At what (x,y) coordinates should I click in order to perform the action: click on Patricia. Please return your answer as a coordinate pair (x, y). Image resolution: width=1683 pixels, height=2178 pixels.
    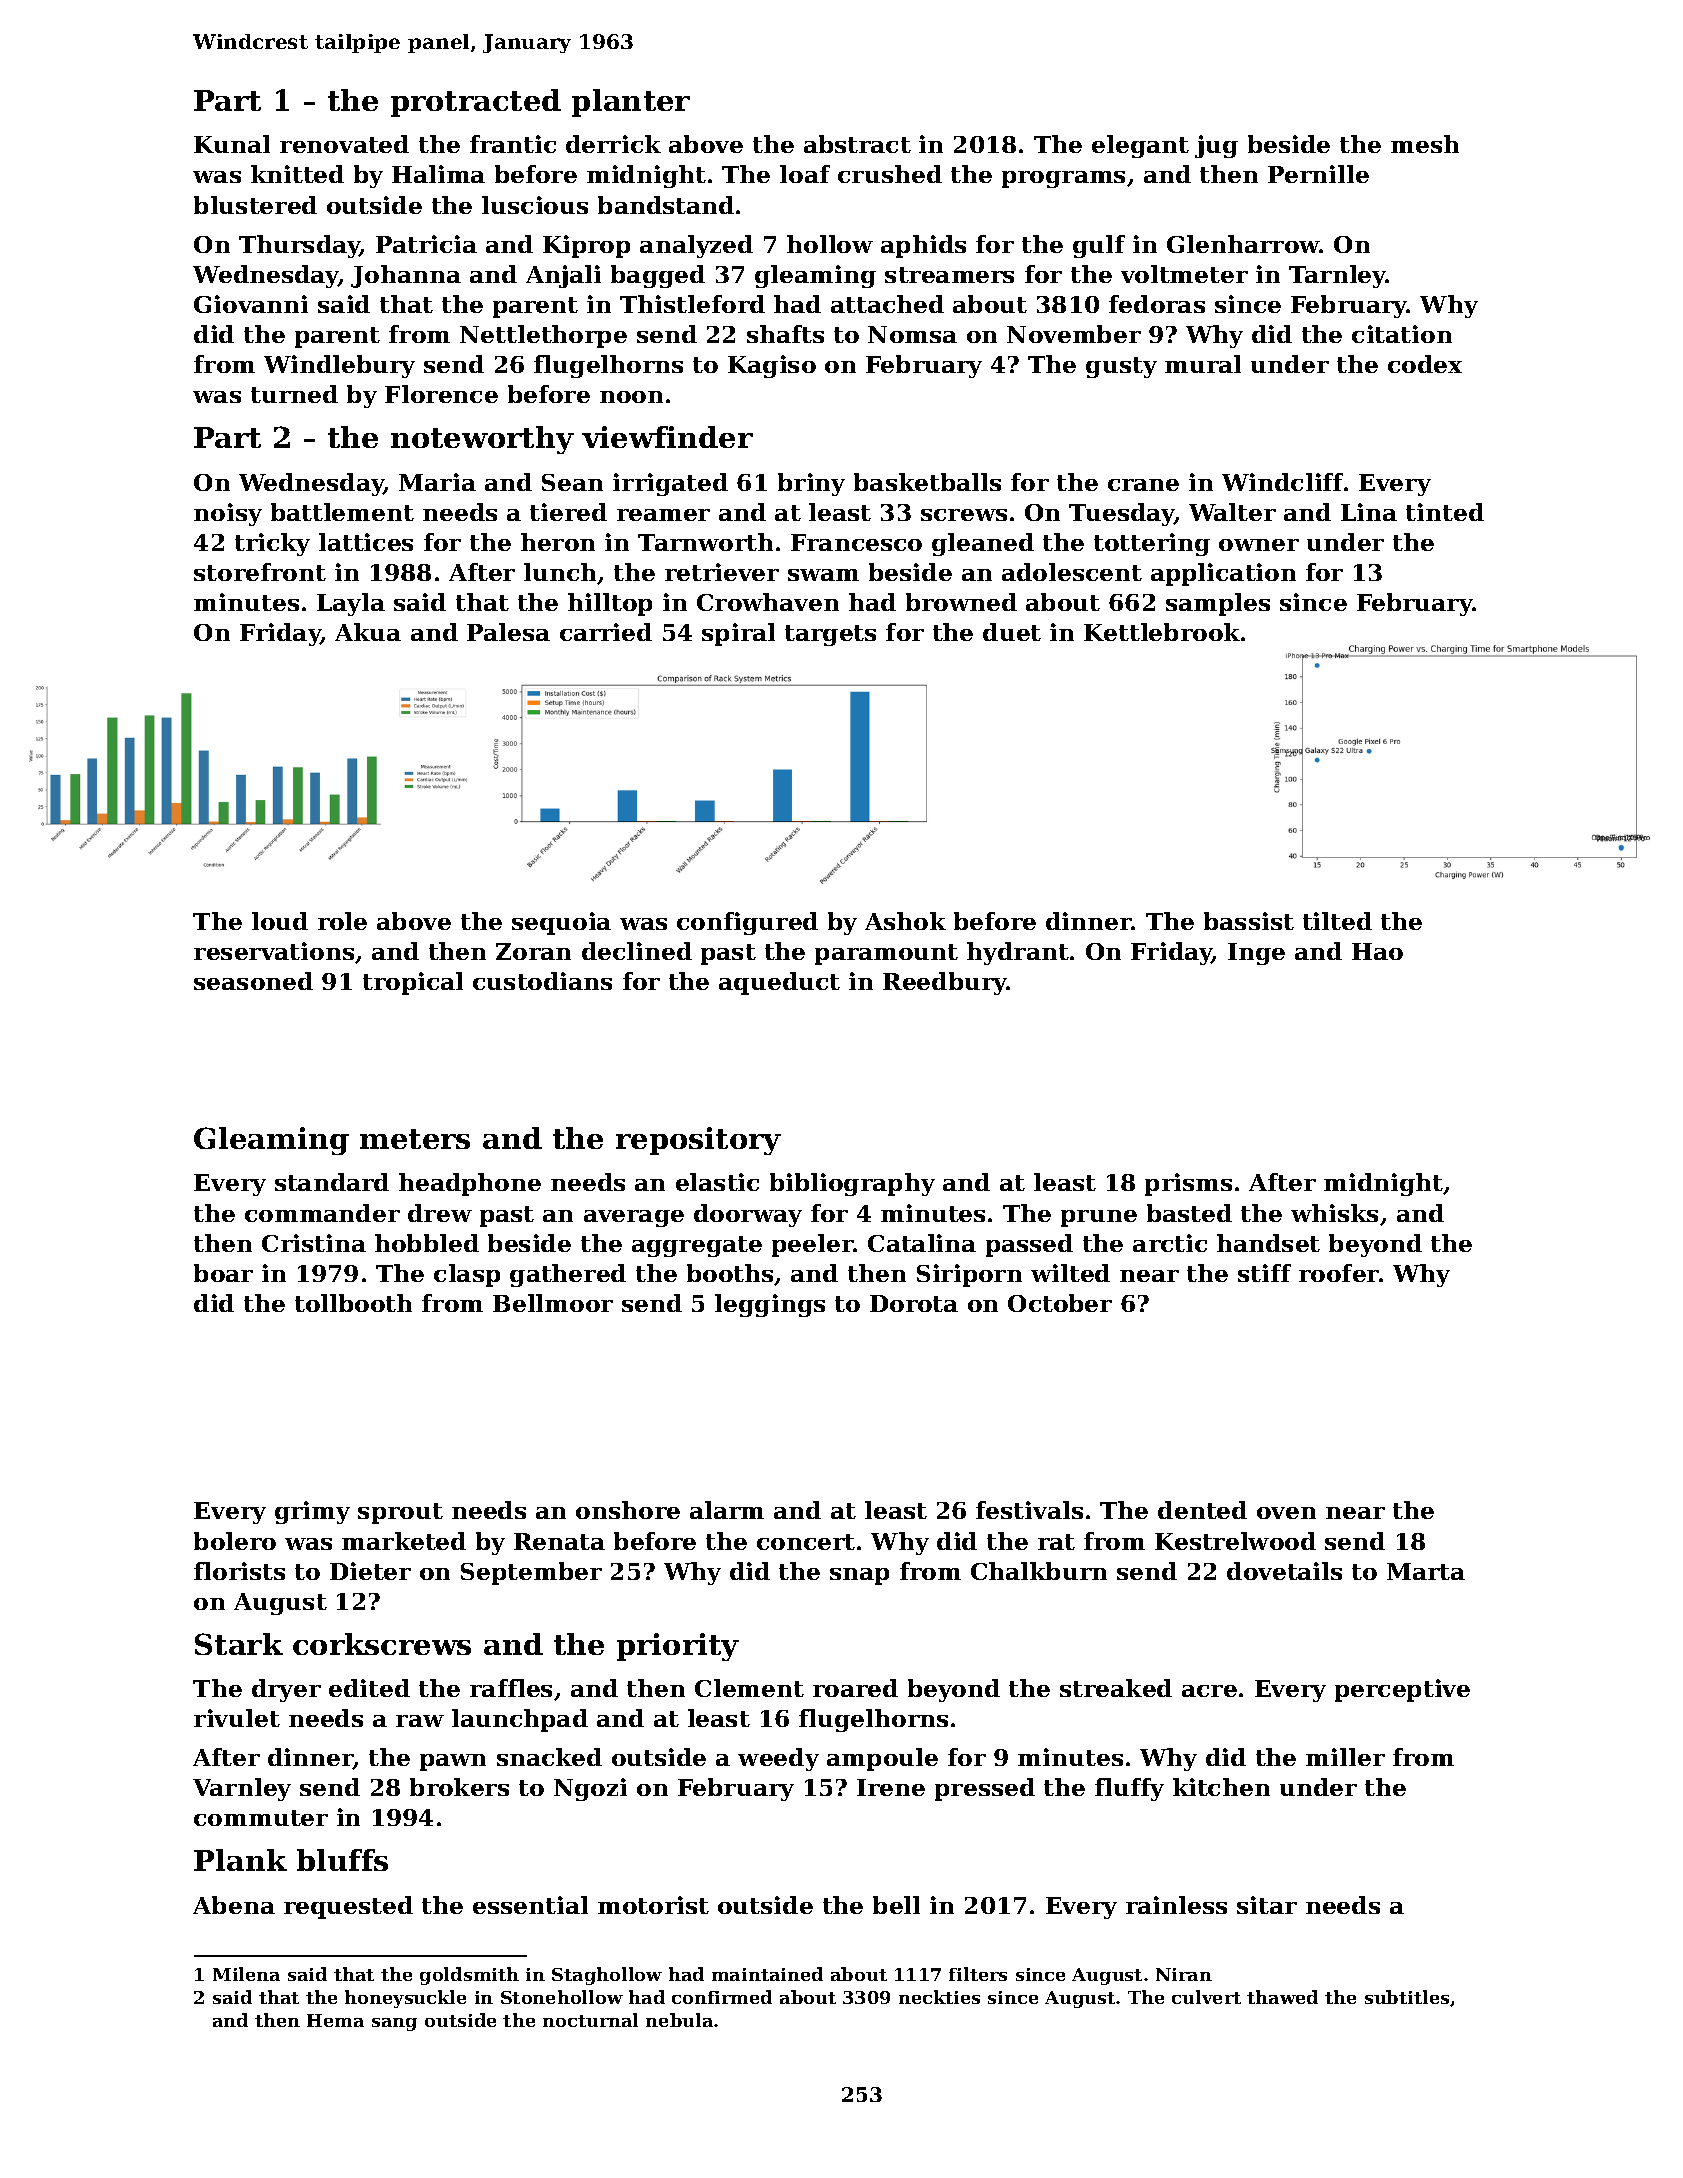
    Looking at the image, I should click on (426, 244).
